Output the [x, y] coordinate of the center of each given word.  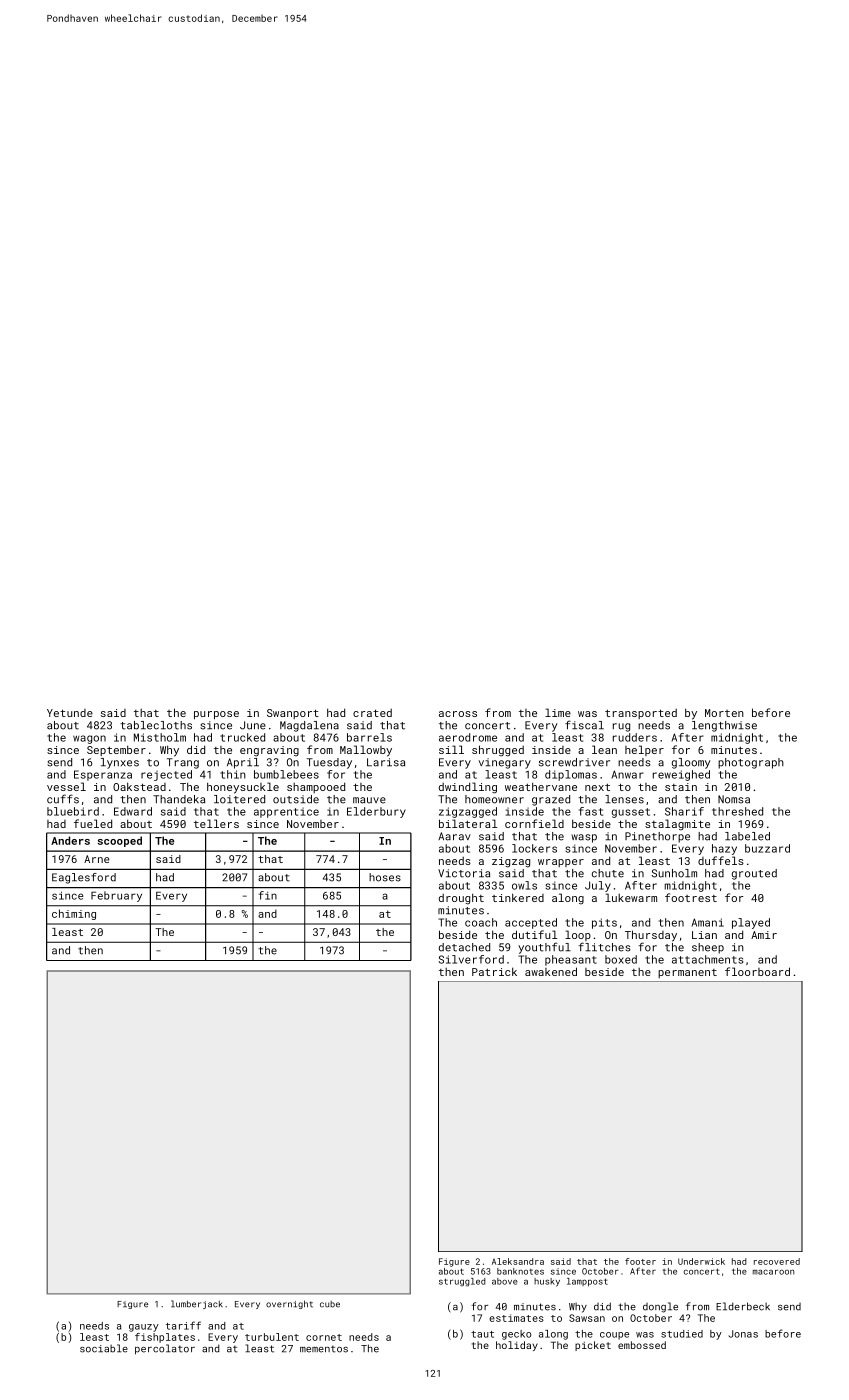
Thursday [651, 936]
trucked [242, 737]
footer [640, 1261]
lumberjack [197, 1304]
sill [451, 749]
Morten [724, 713]
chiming [74, 914]
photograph [751, 763]
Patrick [494, 971]
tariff [183, 1325]
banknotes [520, 1271]
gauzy [144, 1328]
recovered [777, 1261]
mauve [369, 800]
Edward [133, 811]
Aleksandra [518, 1261]
